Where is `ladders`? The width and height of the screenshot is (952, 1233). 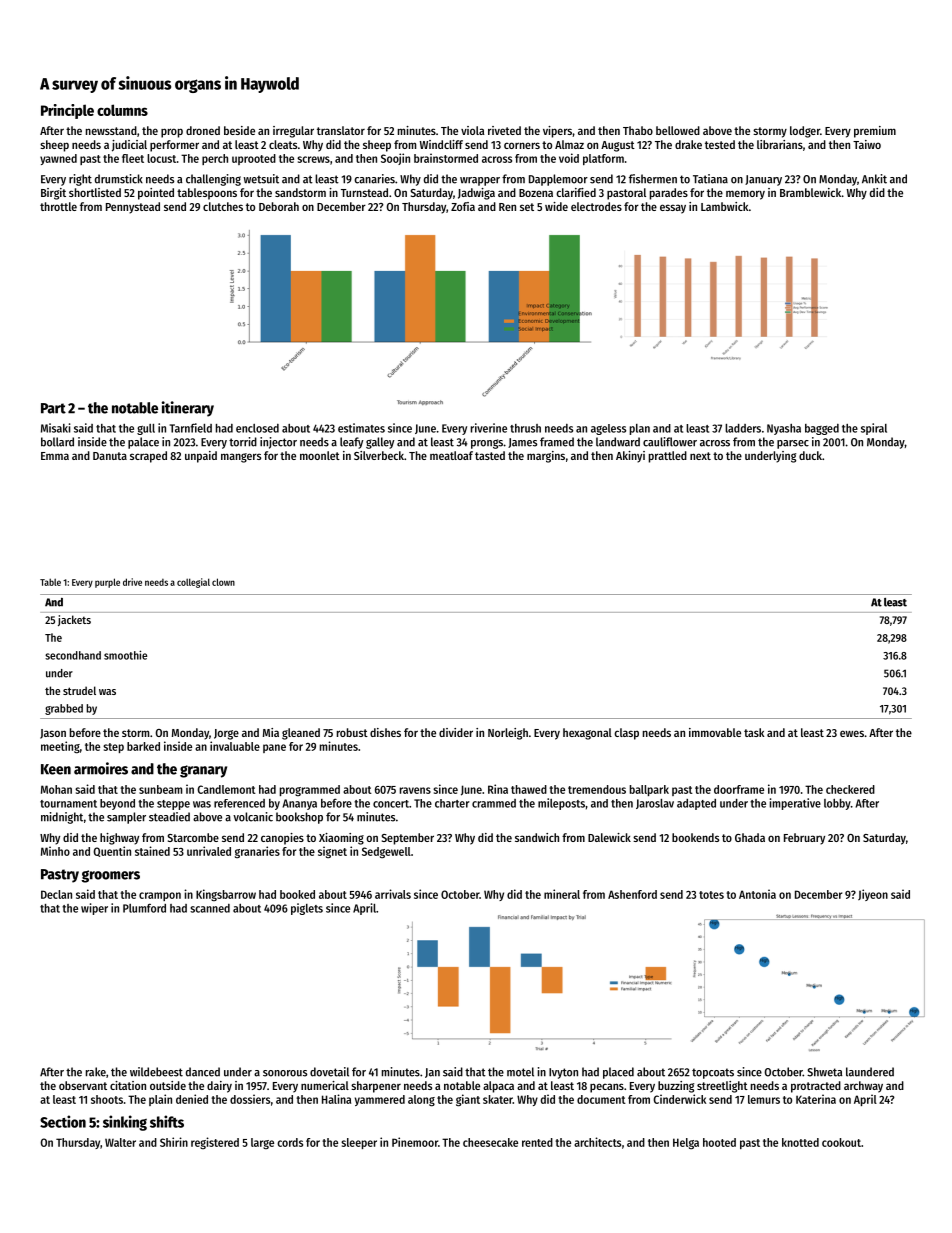
ladders is located at coordinates (743, 428).
